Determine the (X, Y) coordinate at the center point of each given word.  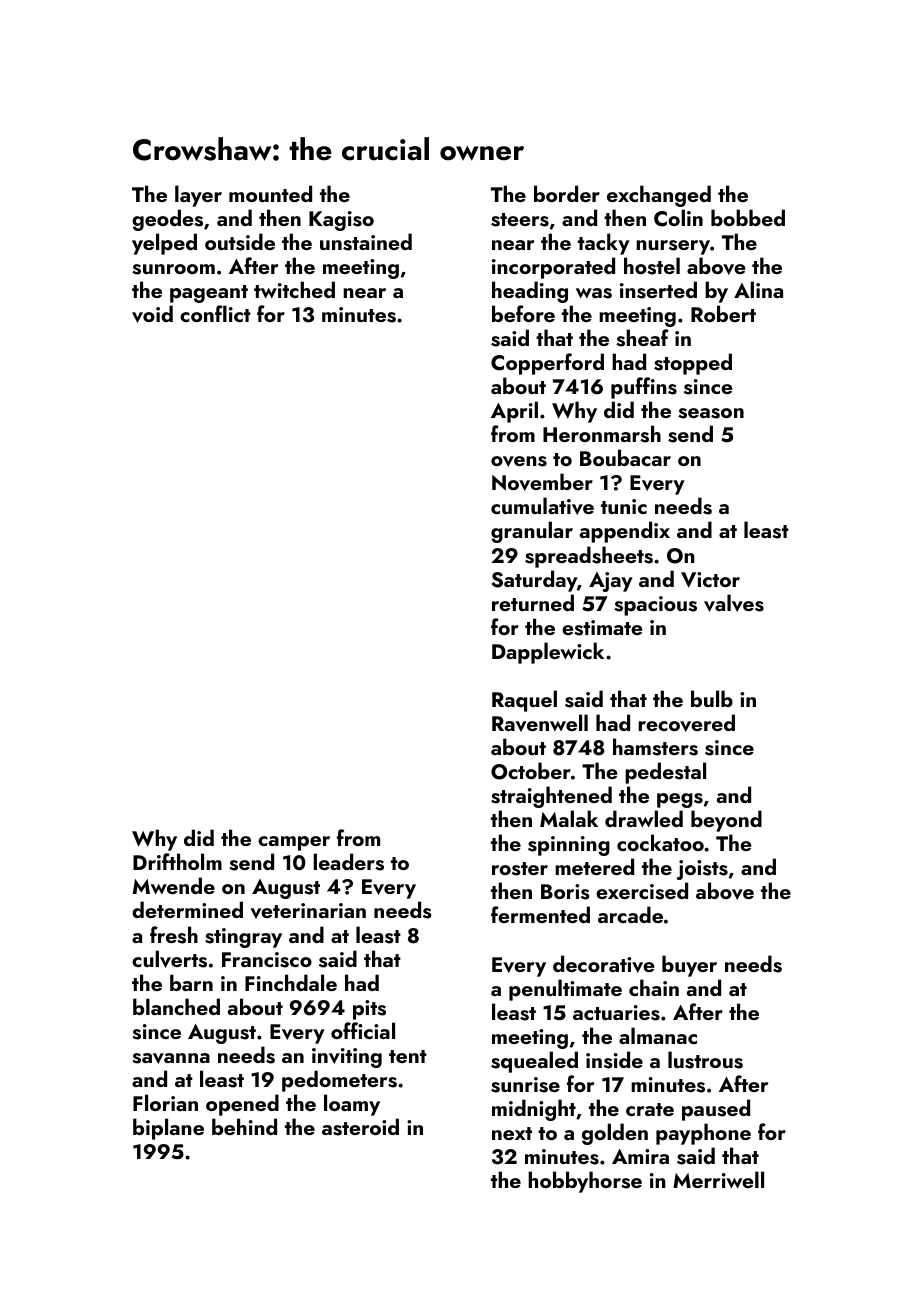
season (711, 413)
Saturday (534, 581)
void (152, 314)
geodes (167, 220)
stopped (693, 364)
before (523, 313)
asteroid (360, 1127)
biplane (168, 1129)
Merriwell (718, 1179)
